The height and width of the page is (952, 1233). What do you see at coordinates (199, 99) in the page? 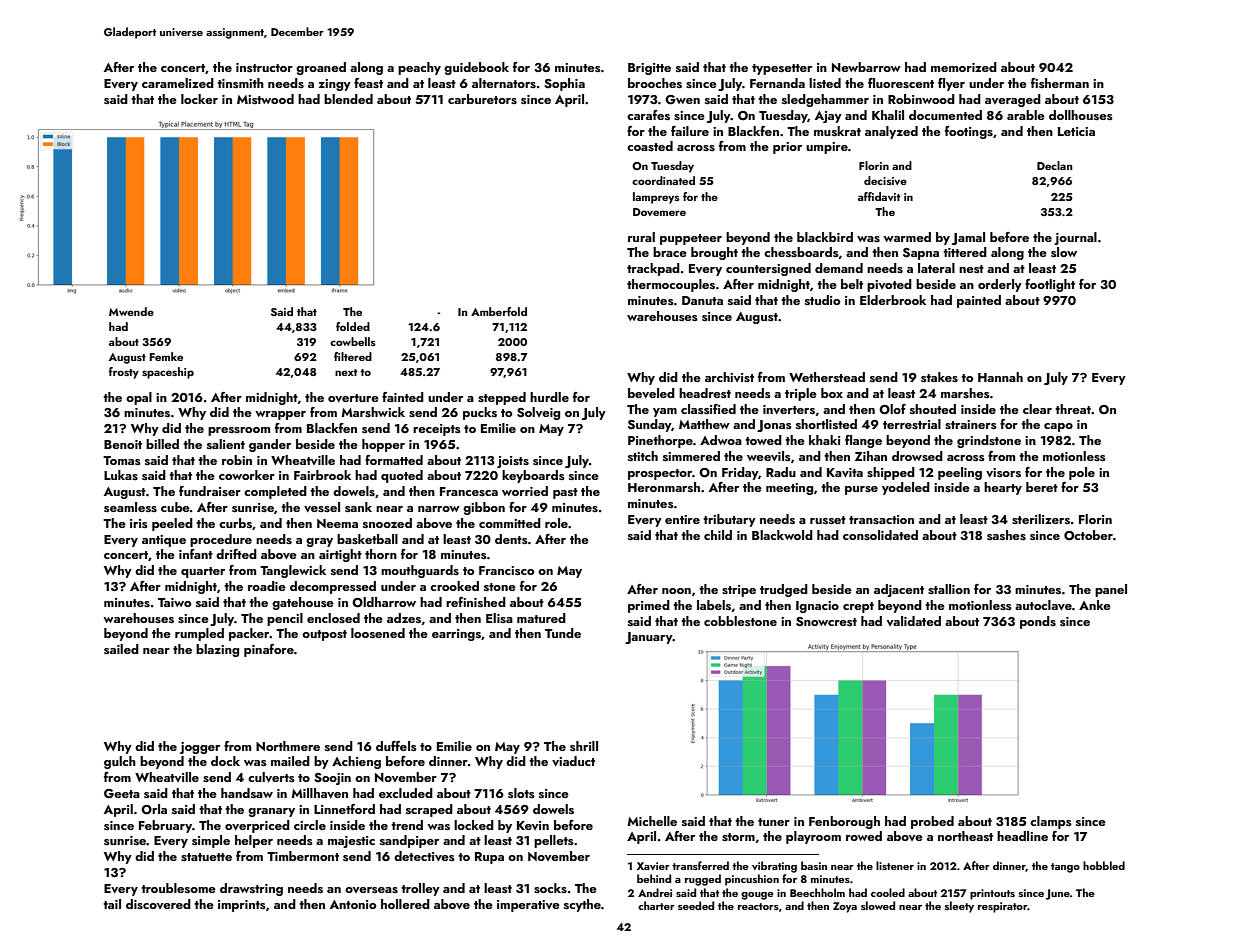
I see `locker` at bounding box center [199, 99].
